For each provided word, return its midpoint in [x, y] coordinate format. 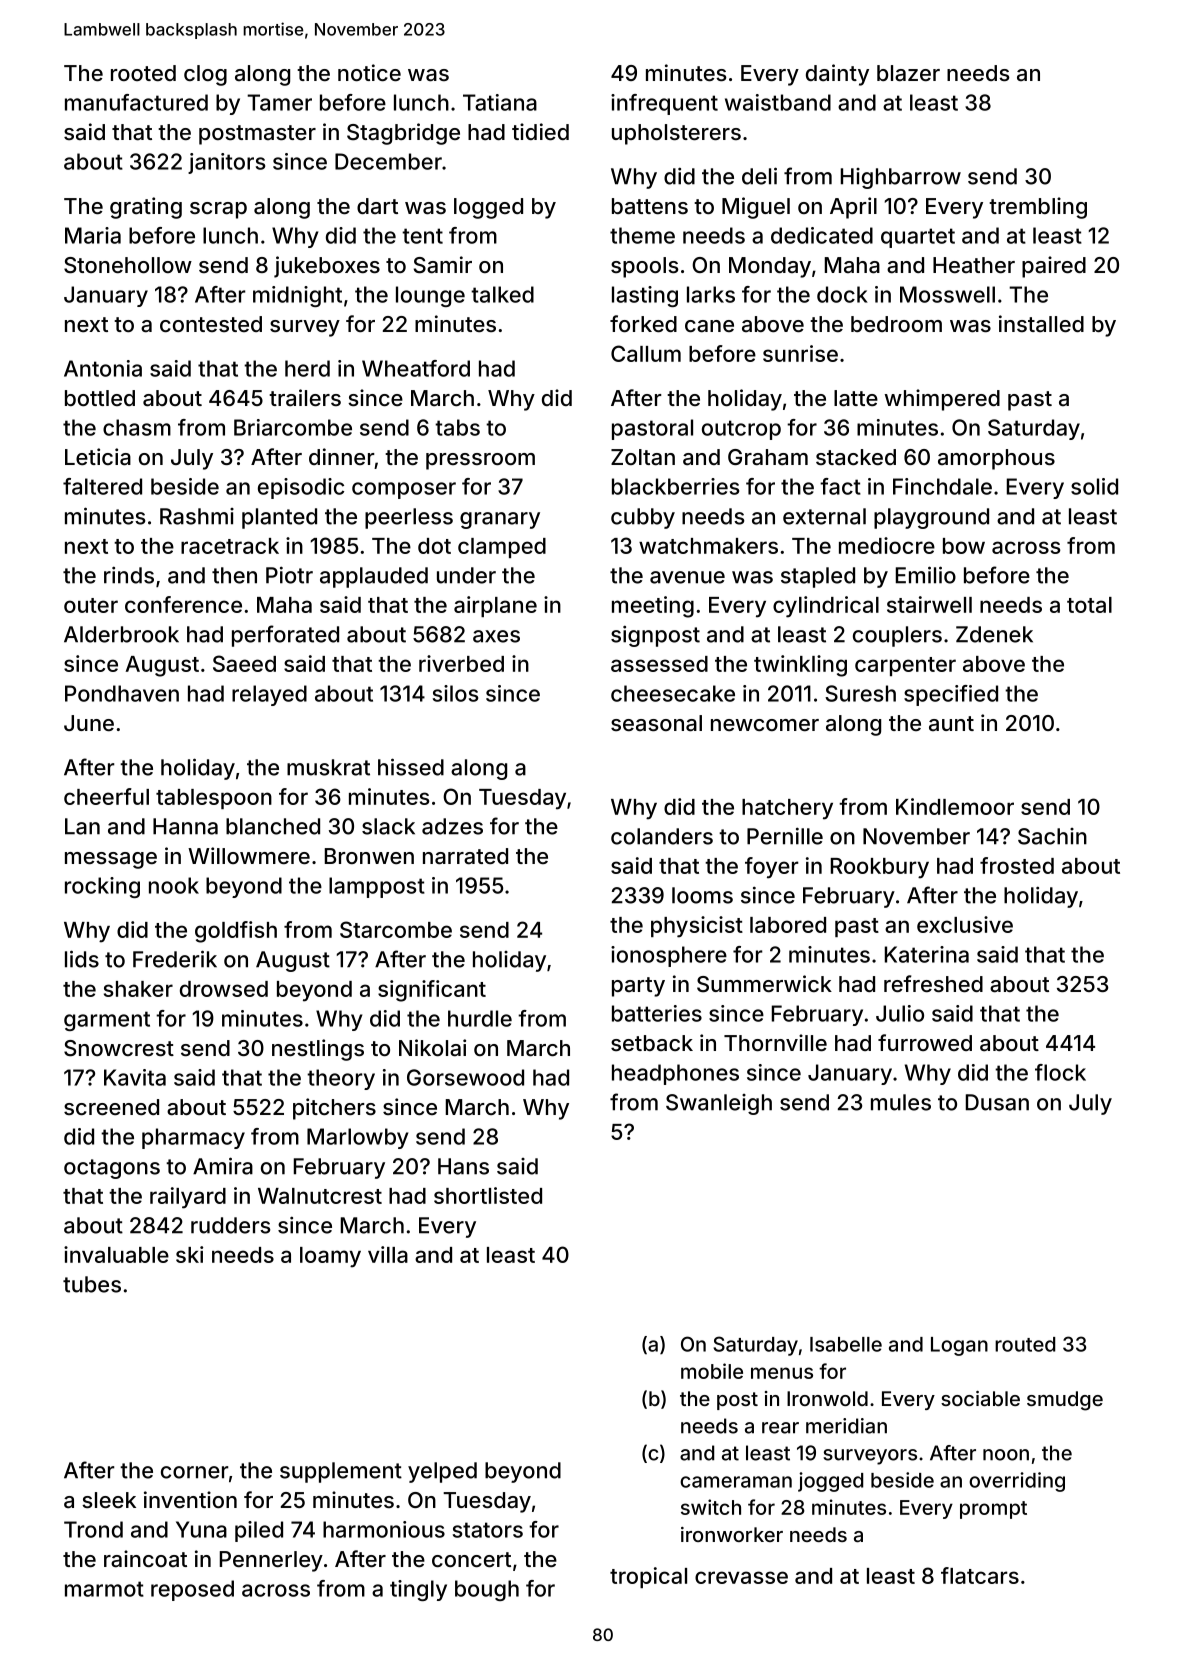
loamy [330, 1257]
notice [369, 72]
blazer [908, 73]
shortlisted [488, 1195]
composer [404, 490]
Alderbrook [121, 634]
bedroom [896, 324]
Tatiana [500, 102]
